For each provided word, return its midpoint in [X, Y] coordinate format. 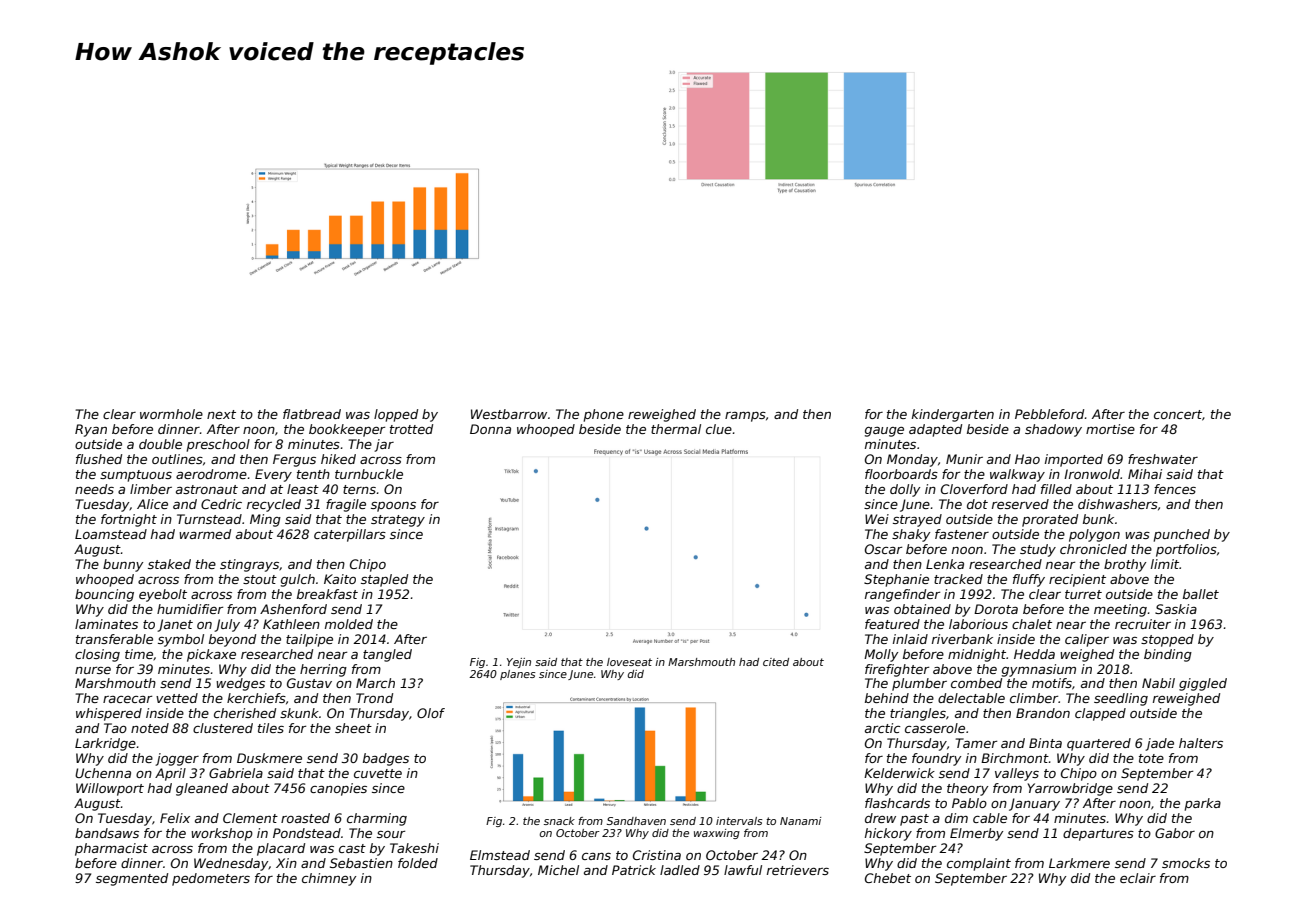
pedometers [211, 879]
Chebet [888, 878]
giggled [1203, 684]
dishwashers [1118, 504]
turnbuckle [369, 474]
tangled [387, 655]
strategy [398, 521]
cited [776, 662]
